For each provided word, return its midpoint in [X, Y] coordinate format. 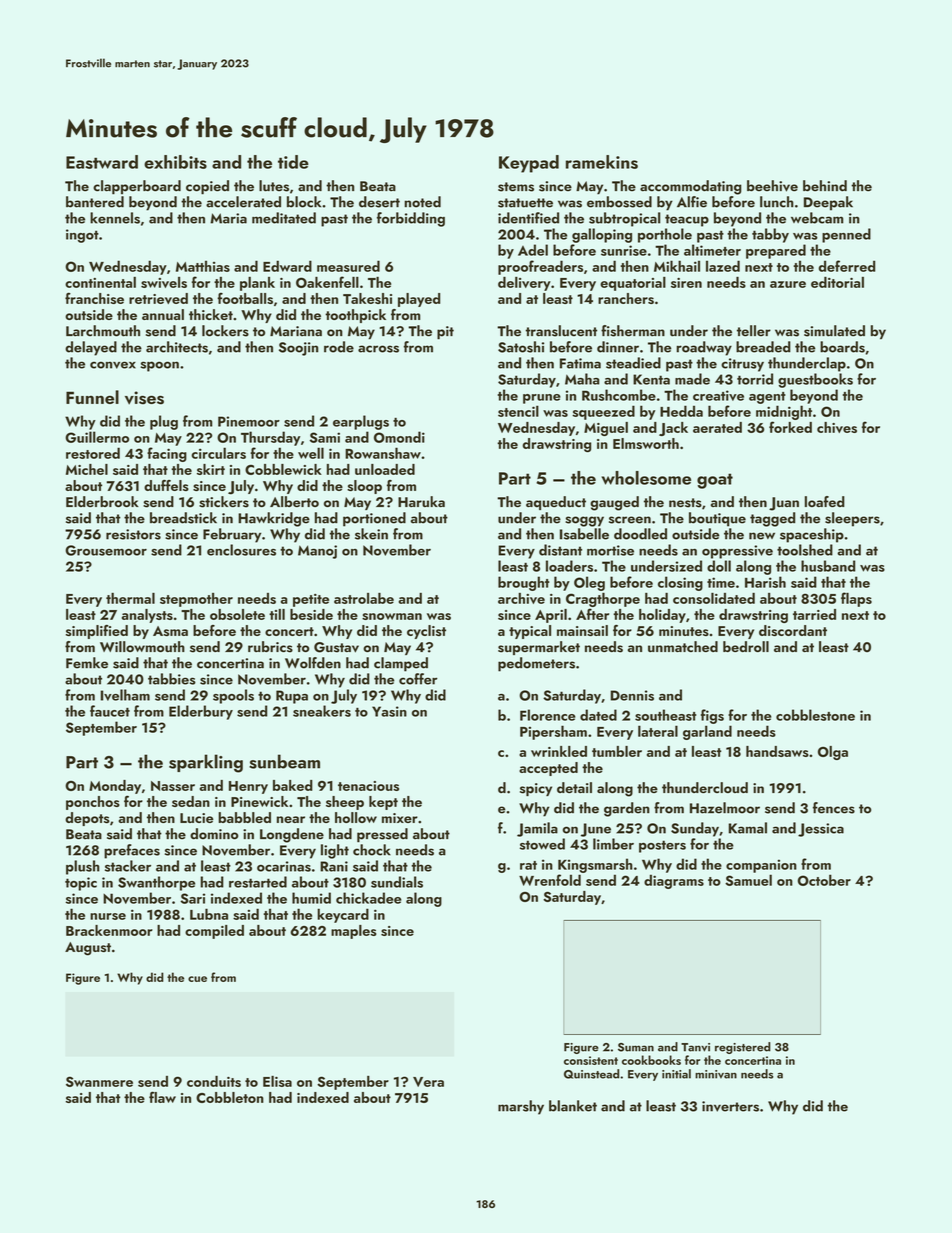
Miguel [606, 429]
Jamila [537, 829]
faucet [110, 711]
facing [167, 454]
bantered [95, 202]
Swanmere [99, 1081]
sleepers [852, 519]
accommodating [691, 187]
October [824, 880]
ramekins [602, 162]
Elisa [277, 1081]
